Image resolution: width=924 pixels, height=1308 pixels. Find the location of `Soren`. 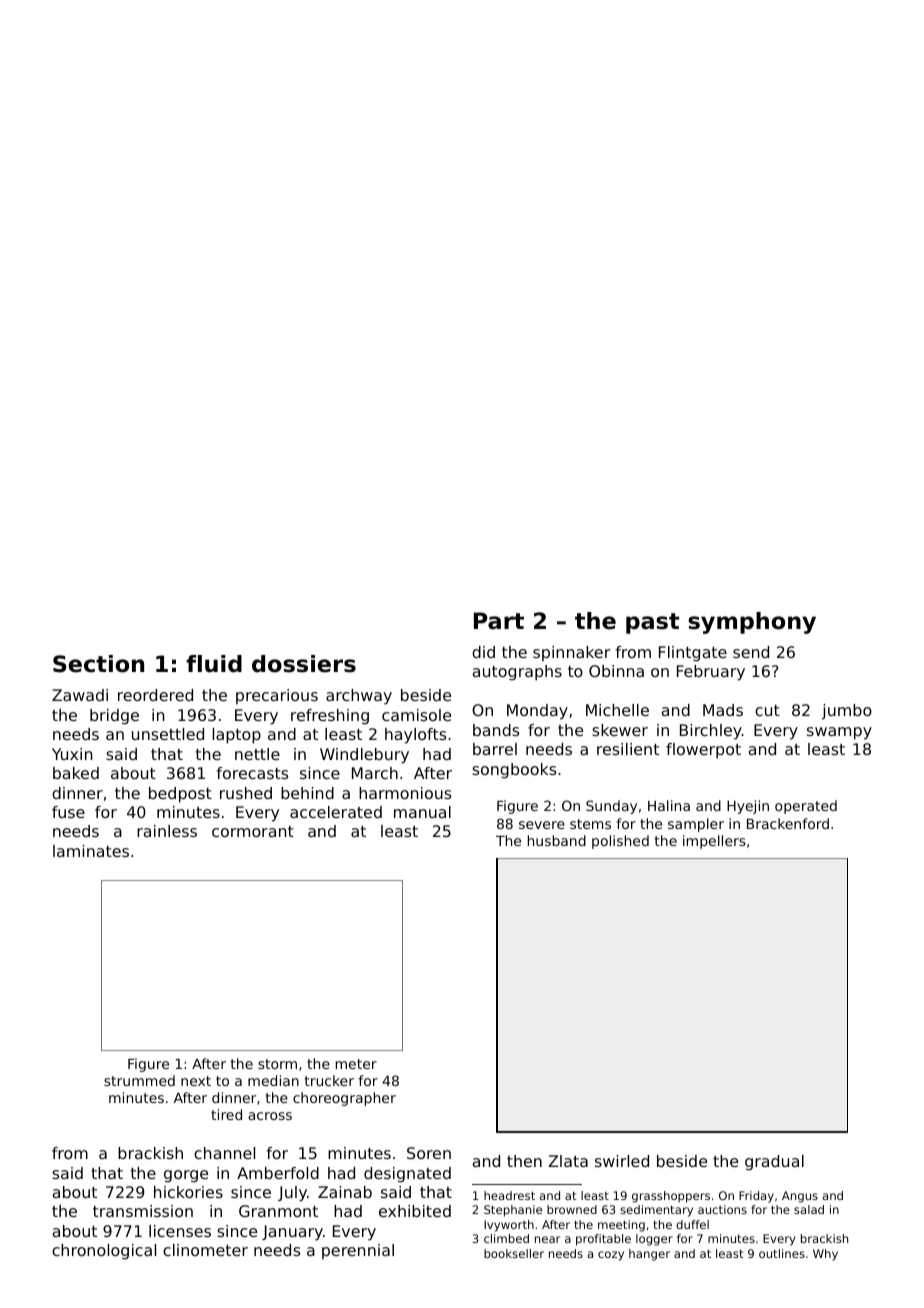

Soren is located at coordinates (429, 1153).
